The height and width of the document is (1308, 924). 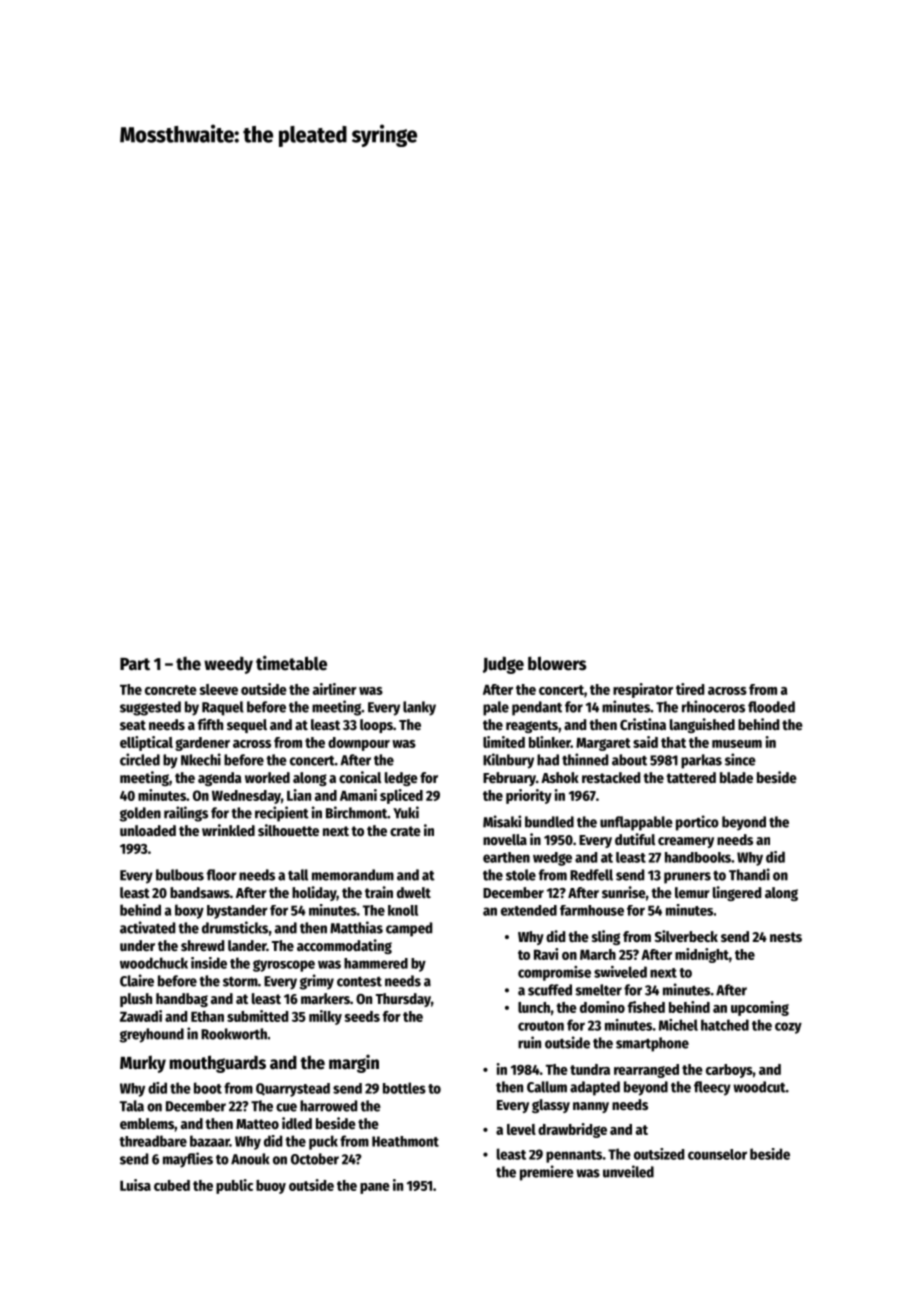 What do you see at coordinates (323, 1142) in the document?
I see `puck` at bounding box center [323, 1142].
